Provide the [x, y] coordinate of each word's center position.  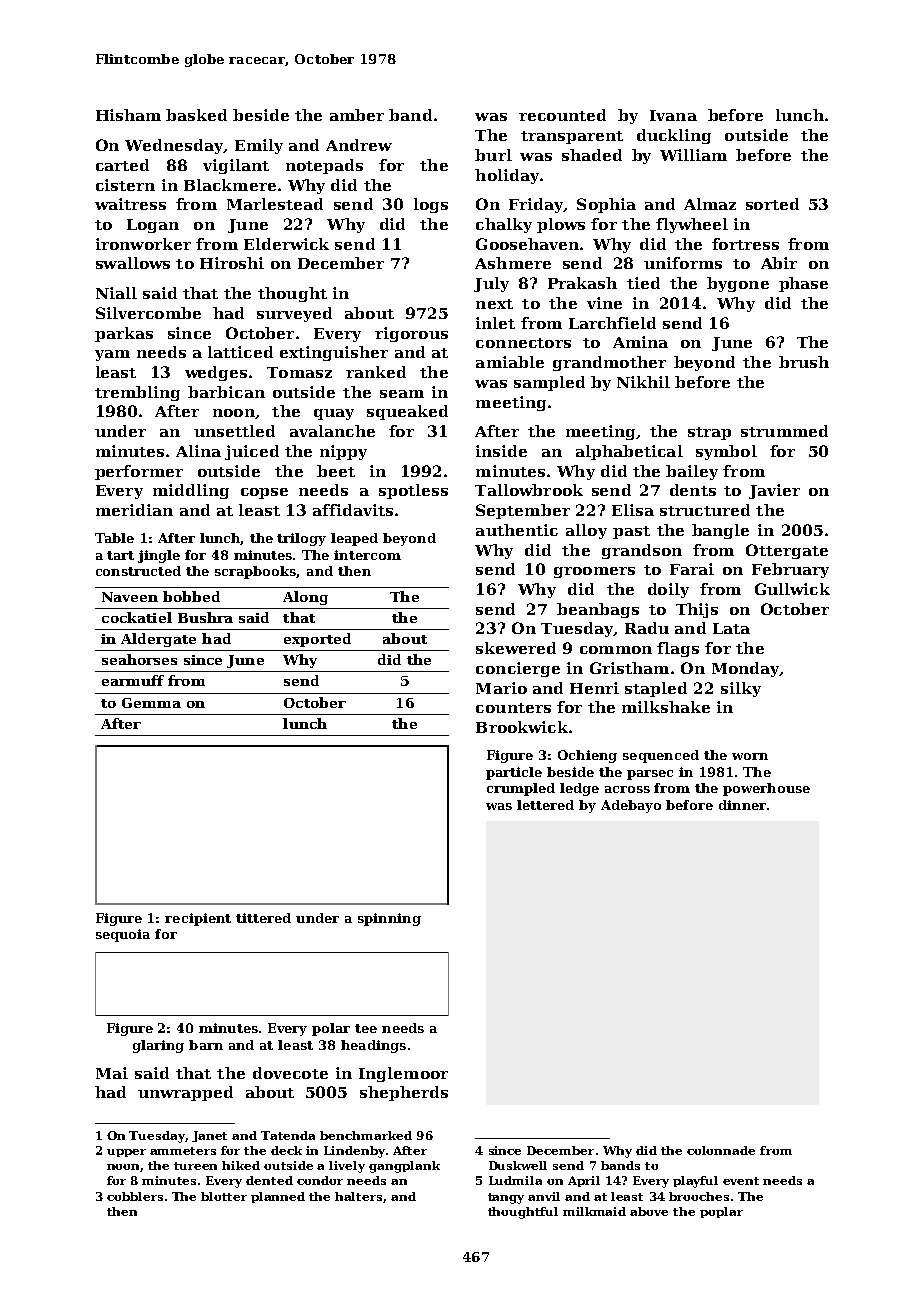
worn [750, 756]
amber [357, 115]
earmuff [133, 680]
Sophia [606, 205]
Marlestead [275, 204]
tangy [506, 1198]
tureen [195, 1166]
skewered [516, 648]
